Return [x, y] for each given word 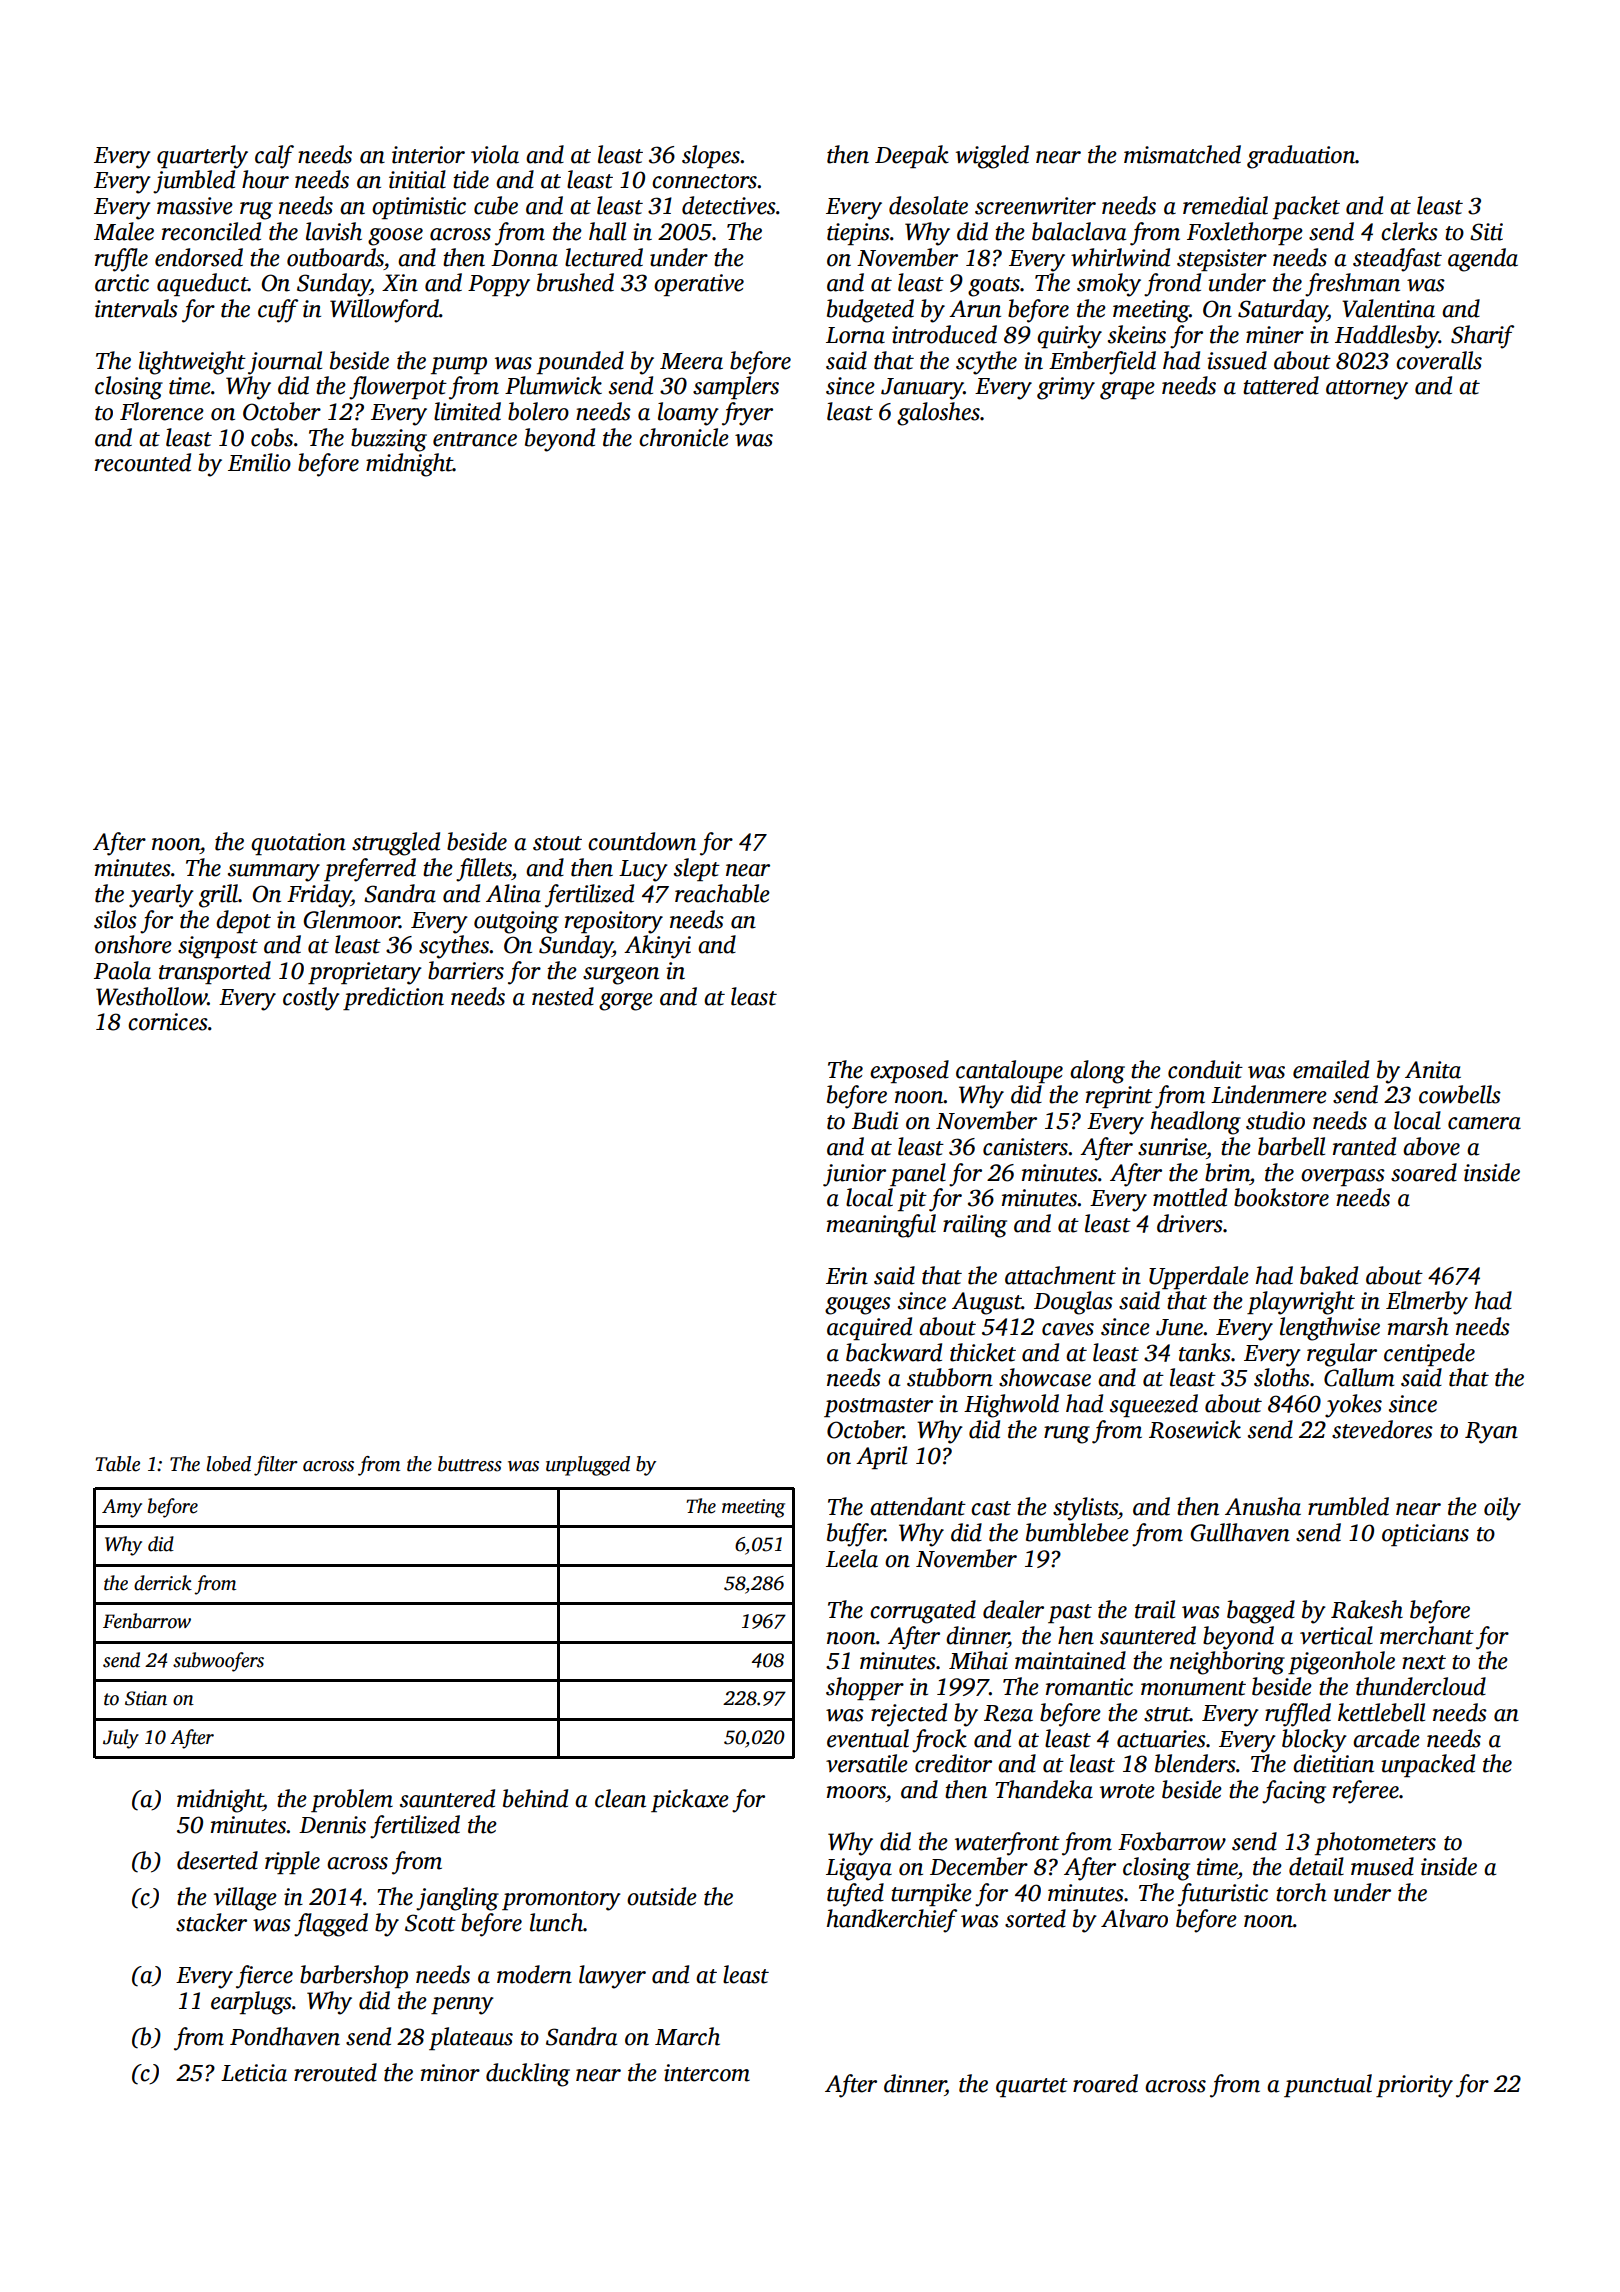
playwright [1301, 1303]
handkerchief [892, 1921]
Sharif [1482, 337]
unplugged [588, 1466]
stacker [211, 1922]
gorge [626, 1002]
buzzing [389, 440]
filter [276, 1466]
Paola [122, 970]
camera [1484, 1123]
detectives [729, 205]
